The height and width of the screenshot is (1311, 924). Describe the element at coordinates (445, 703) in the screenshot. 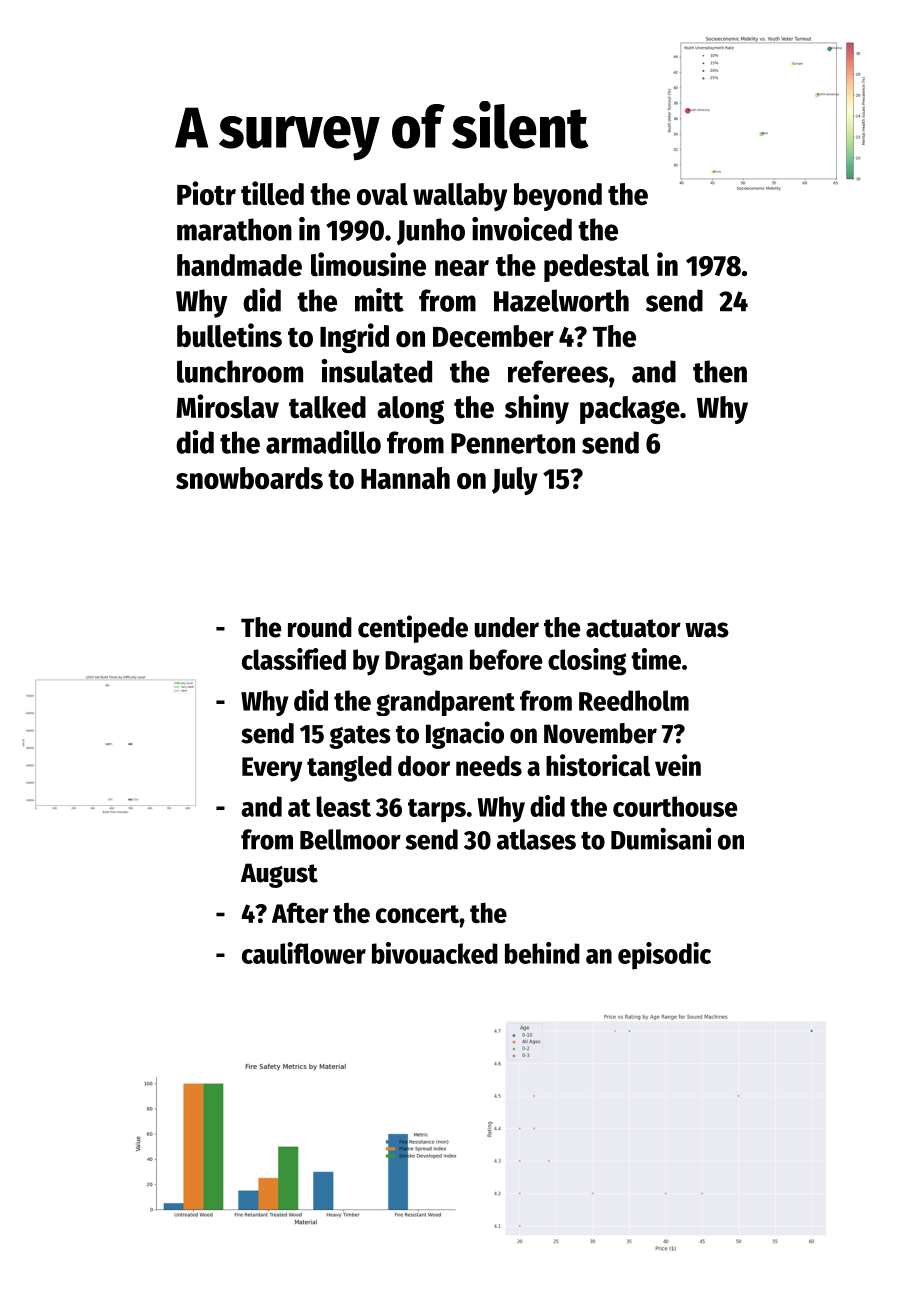

I see `grandparent` at that location.
